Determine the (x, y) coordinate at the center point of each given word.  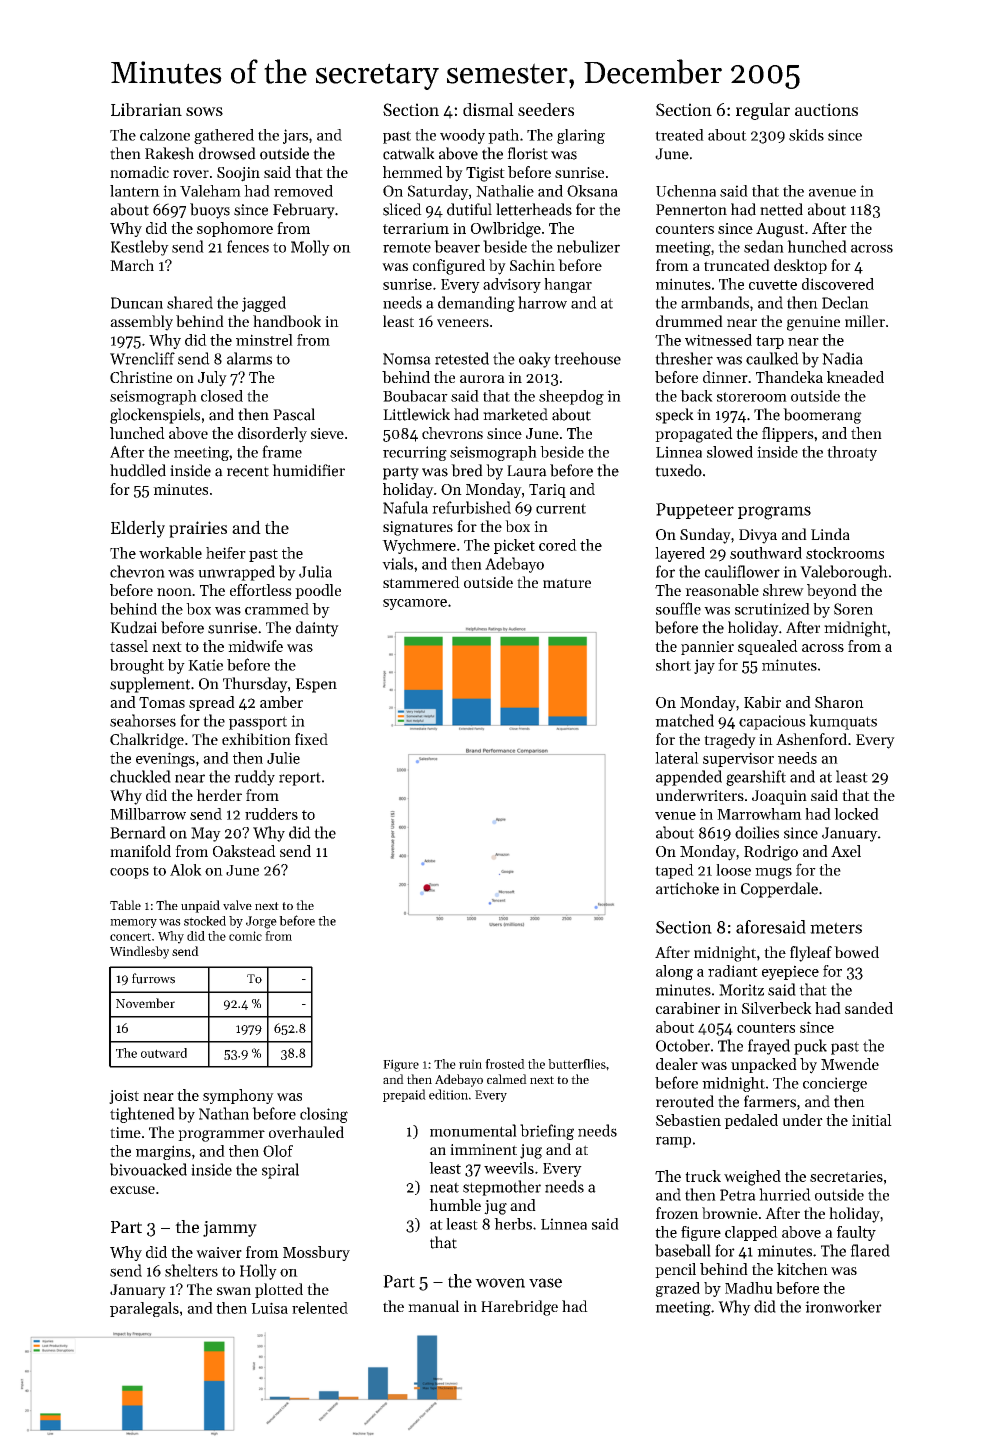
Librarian (146, 109)
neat (444, 1187)
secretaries (846, 1176)
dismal (488, 109)
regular (763, 111)
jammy (230, 1229)
